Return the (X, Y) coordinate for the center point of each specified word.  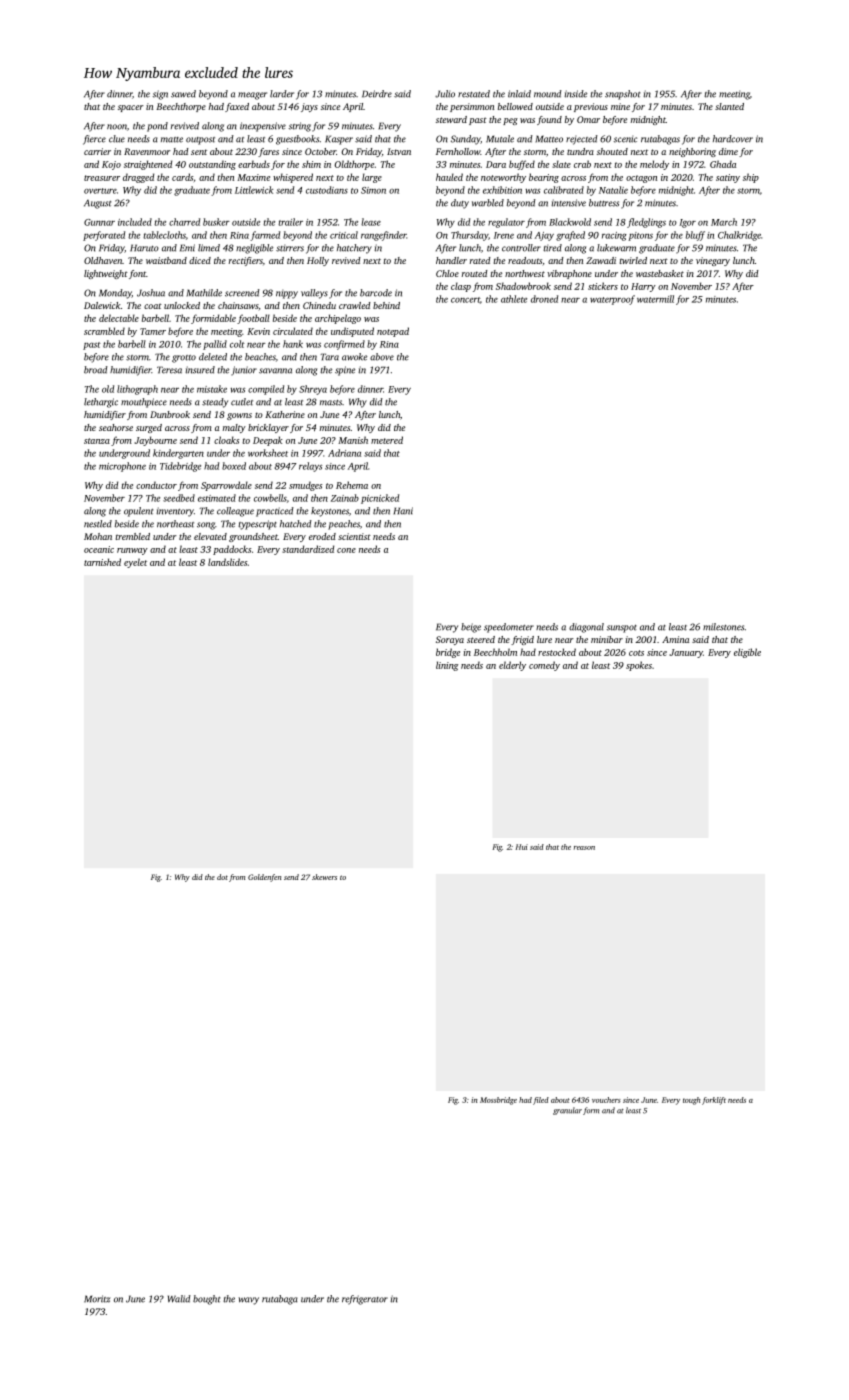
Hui (522, 847)
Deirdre (377, 94)
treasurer (102, 178)
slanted (729, 106)
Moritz (97, 1299)
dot (222, 877)
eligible (747, 653)
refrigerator (365, 1300)
